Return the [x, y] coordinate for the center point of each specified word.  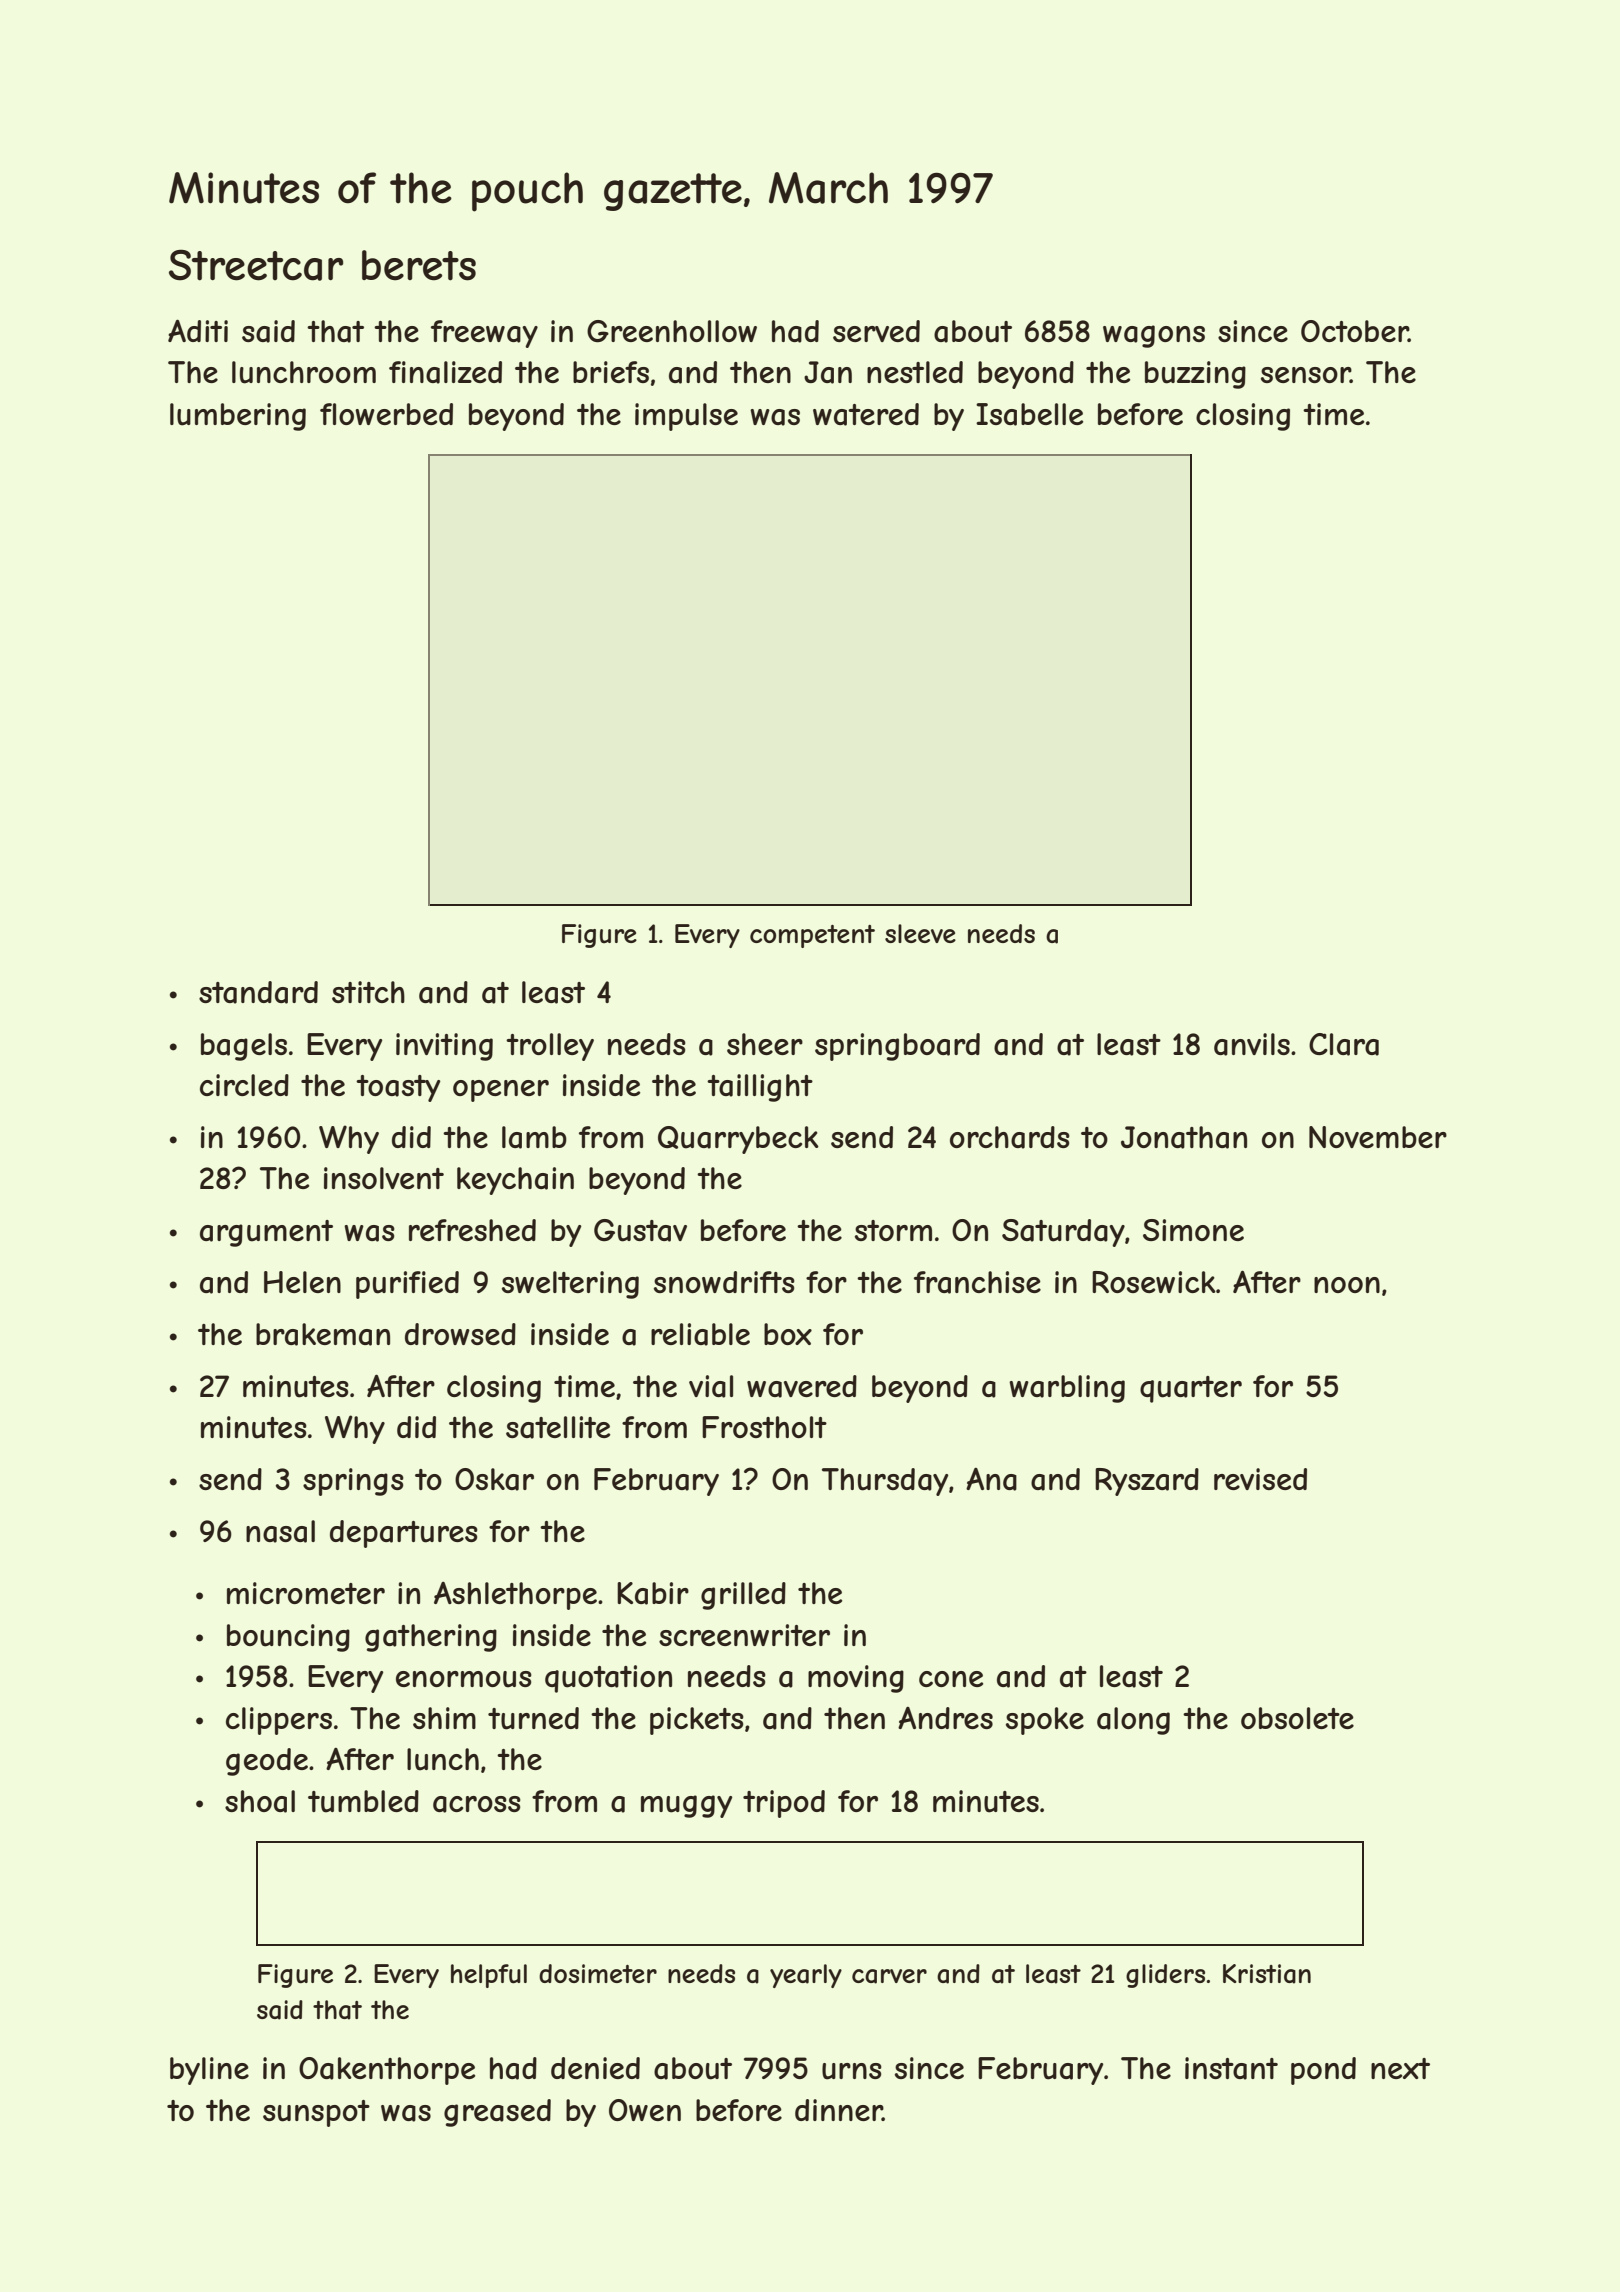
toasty [398, 1088]
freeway [484, 334]
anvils [1252, 1044]
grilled [743, 1596]
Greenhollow [672, 331]
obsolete [1297, 1718]
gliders [1165, 1976]
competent [812, 936]
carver [889, 1976]
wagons [1154, 336]
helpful [489, 1976]
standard [258, 992]
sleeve [920, 933]
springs [353, 1482]
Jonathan [1184, 1137]
